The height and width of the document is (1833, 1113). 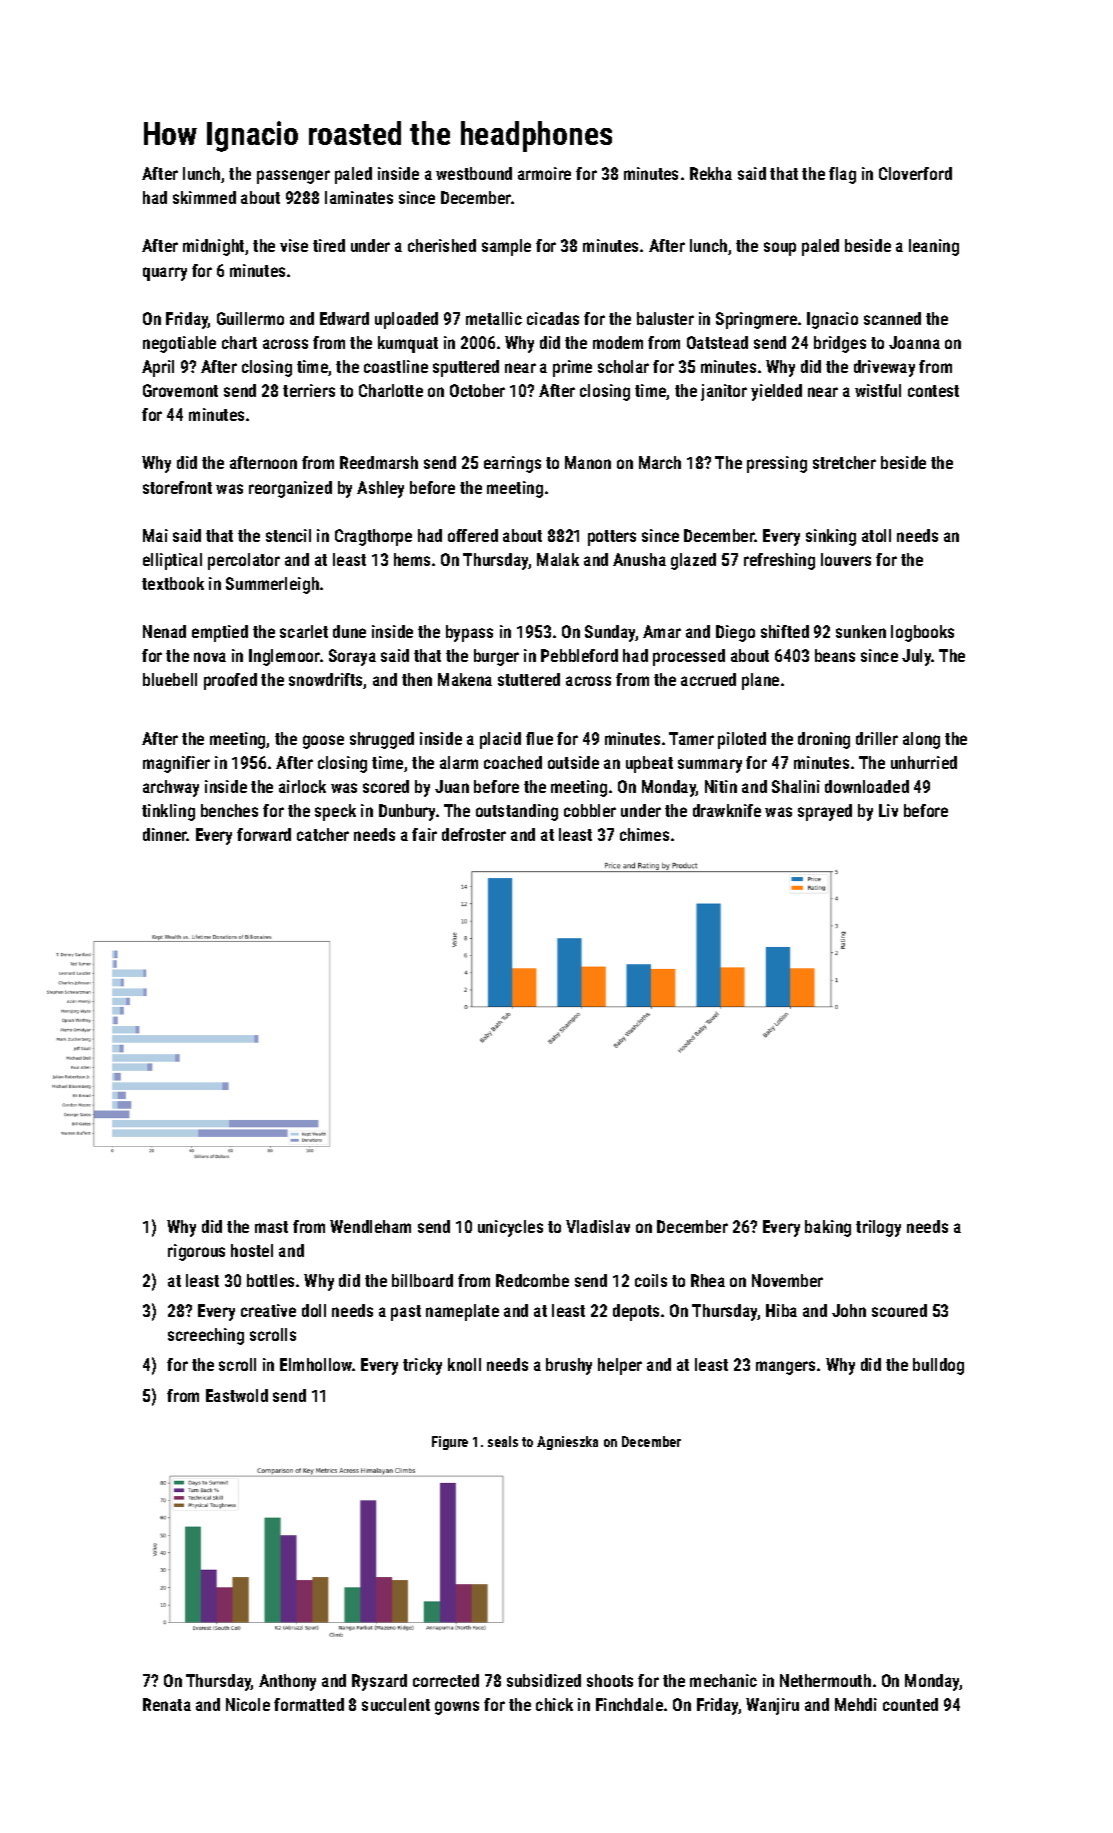 What do you see at coordinates (465, 679) in the document?
I see `Makena` at bounding box center [465, 679].
